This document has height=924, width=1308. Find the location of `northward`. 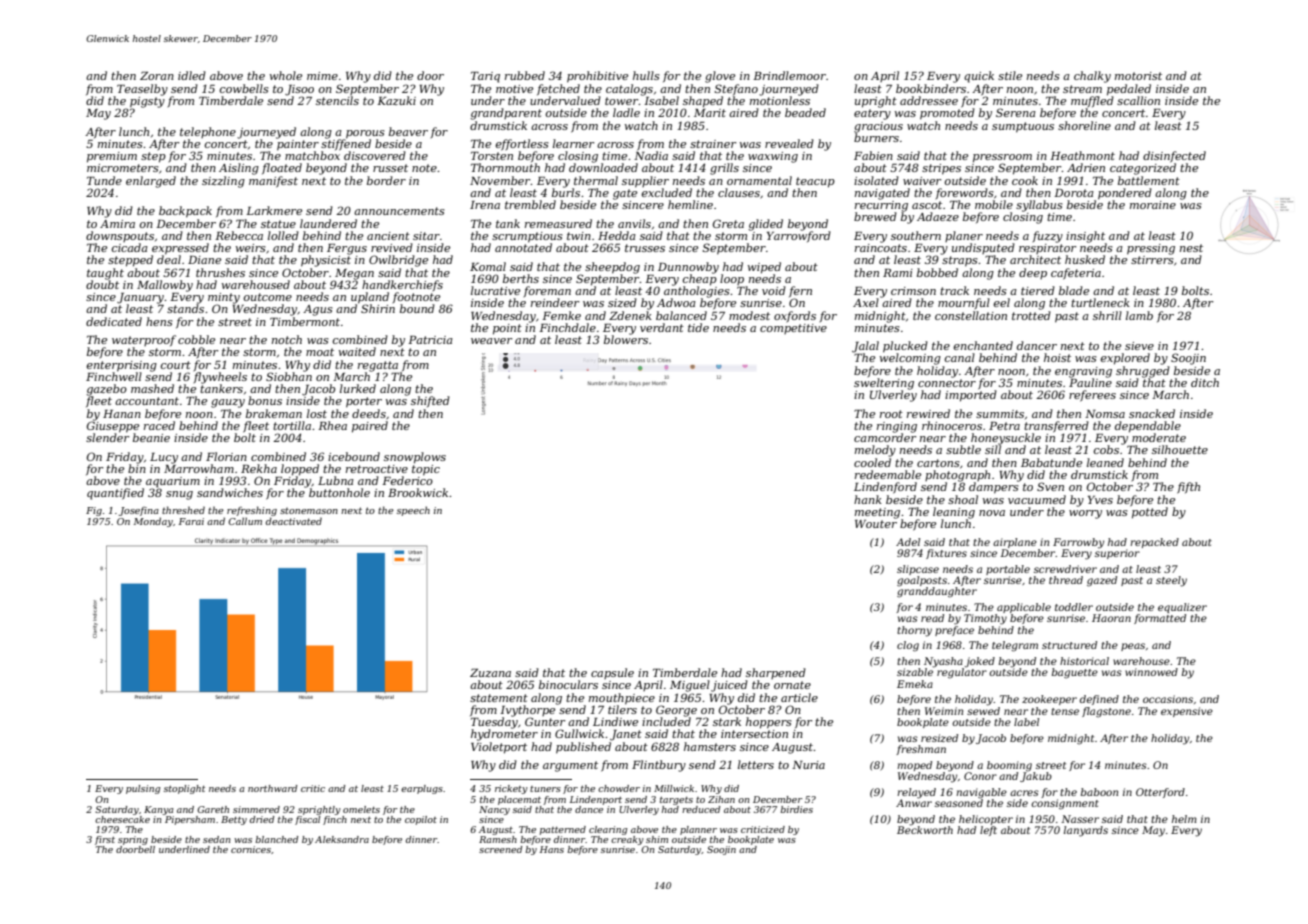

northward is located at coordinates (273, 788).
